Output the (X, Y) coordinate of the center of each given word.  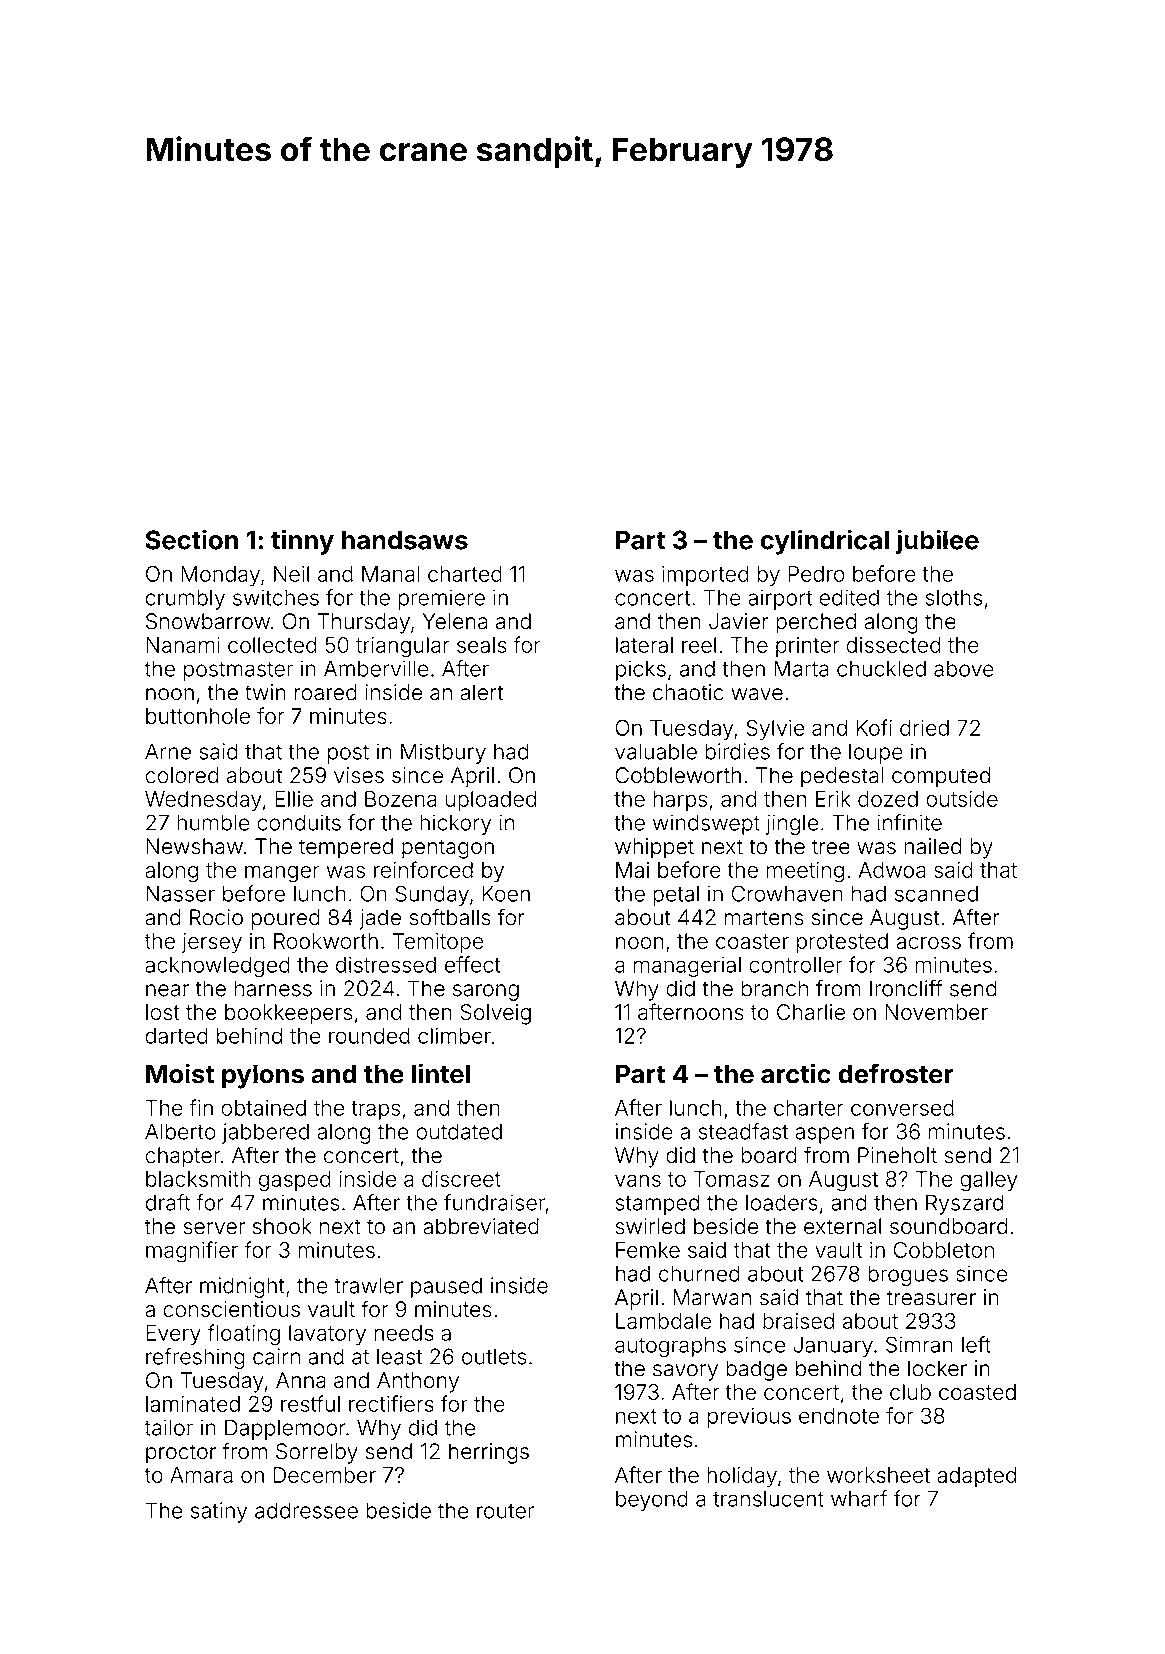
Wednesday (203, 801)
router (505, 1511)
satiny (219, 1512)
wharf (859, 1498)
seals (482, 645)
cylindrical (825, 542)
